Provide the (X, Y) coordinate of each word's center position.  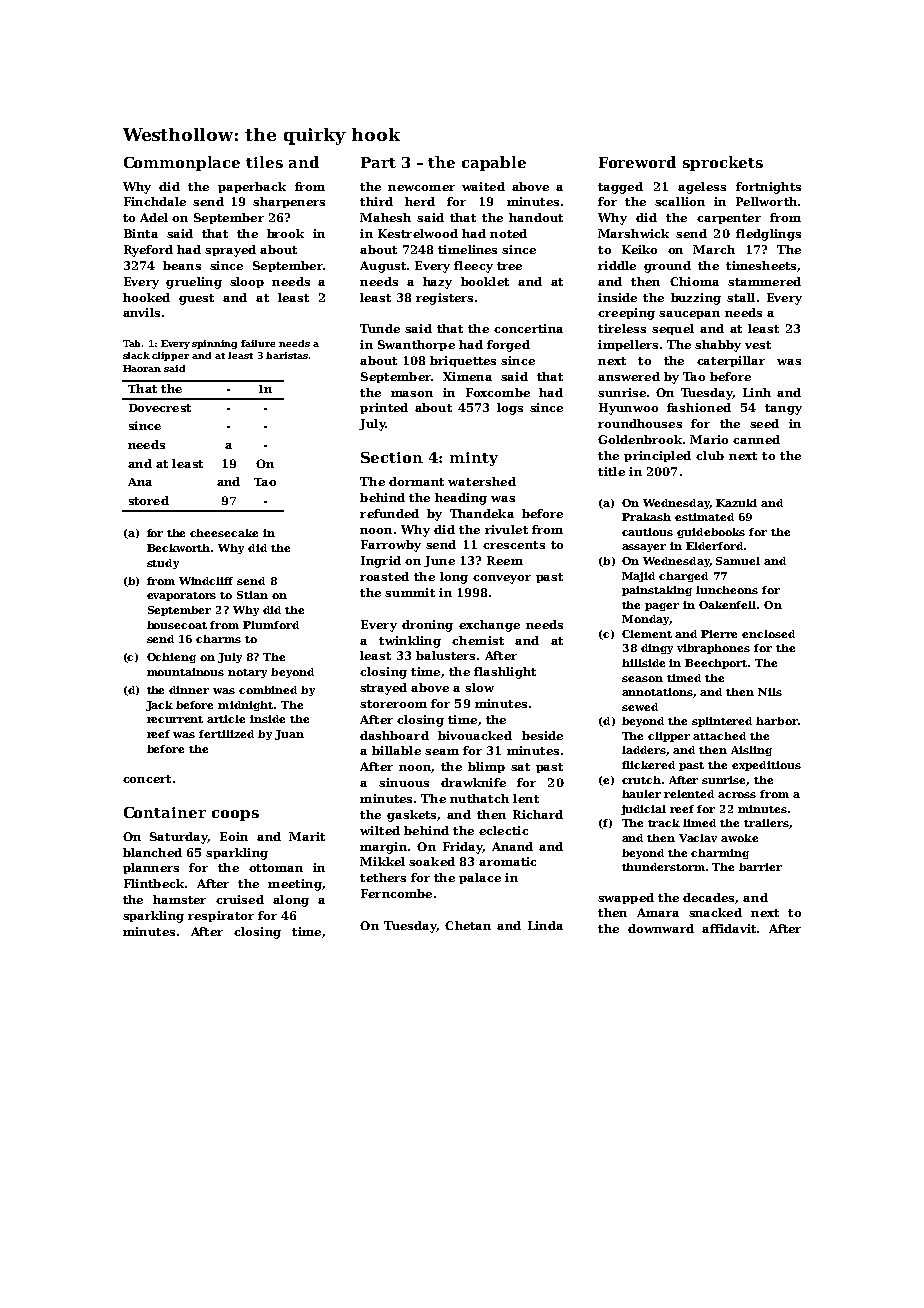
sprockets (723, 163)
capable (494, 163)
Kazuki (736, 503)
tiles (264, 162)
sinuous (404, 782)
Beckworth (178, 548)
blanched (152, 852)
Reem (505, 560)
